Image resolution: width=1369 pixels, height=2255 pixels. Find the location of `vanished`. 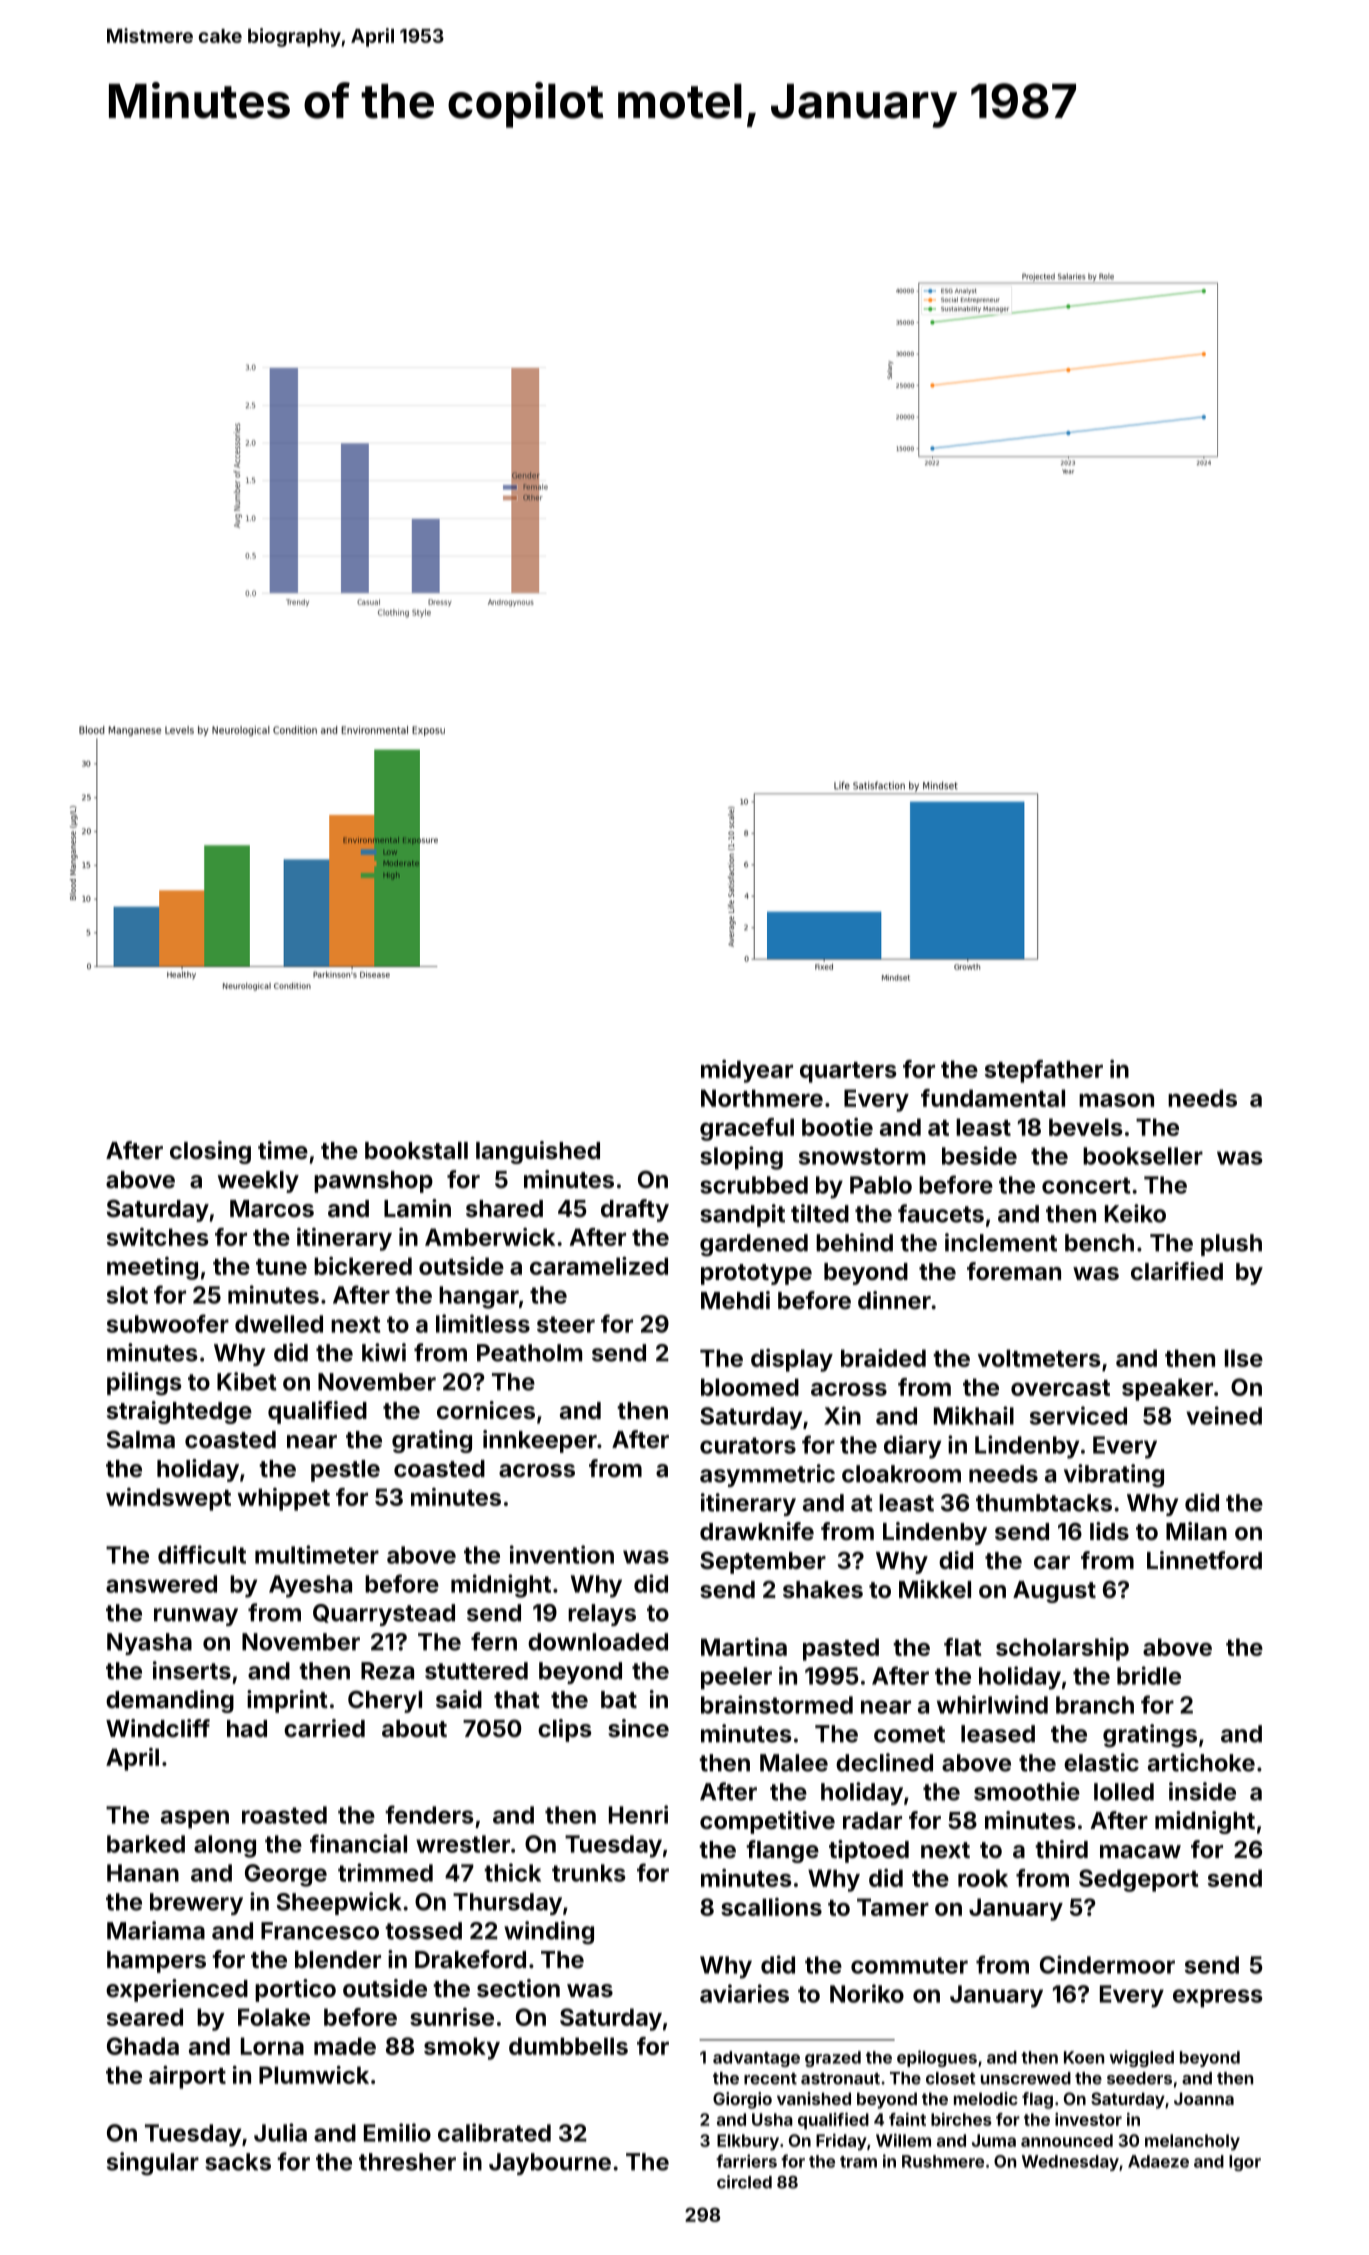

vanished is located at coordinates (814, 2098).
